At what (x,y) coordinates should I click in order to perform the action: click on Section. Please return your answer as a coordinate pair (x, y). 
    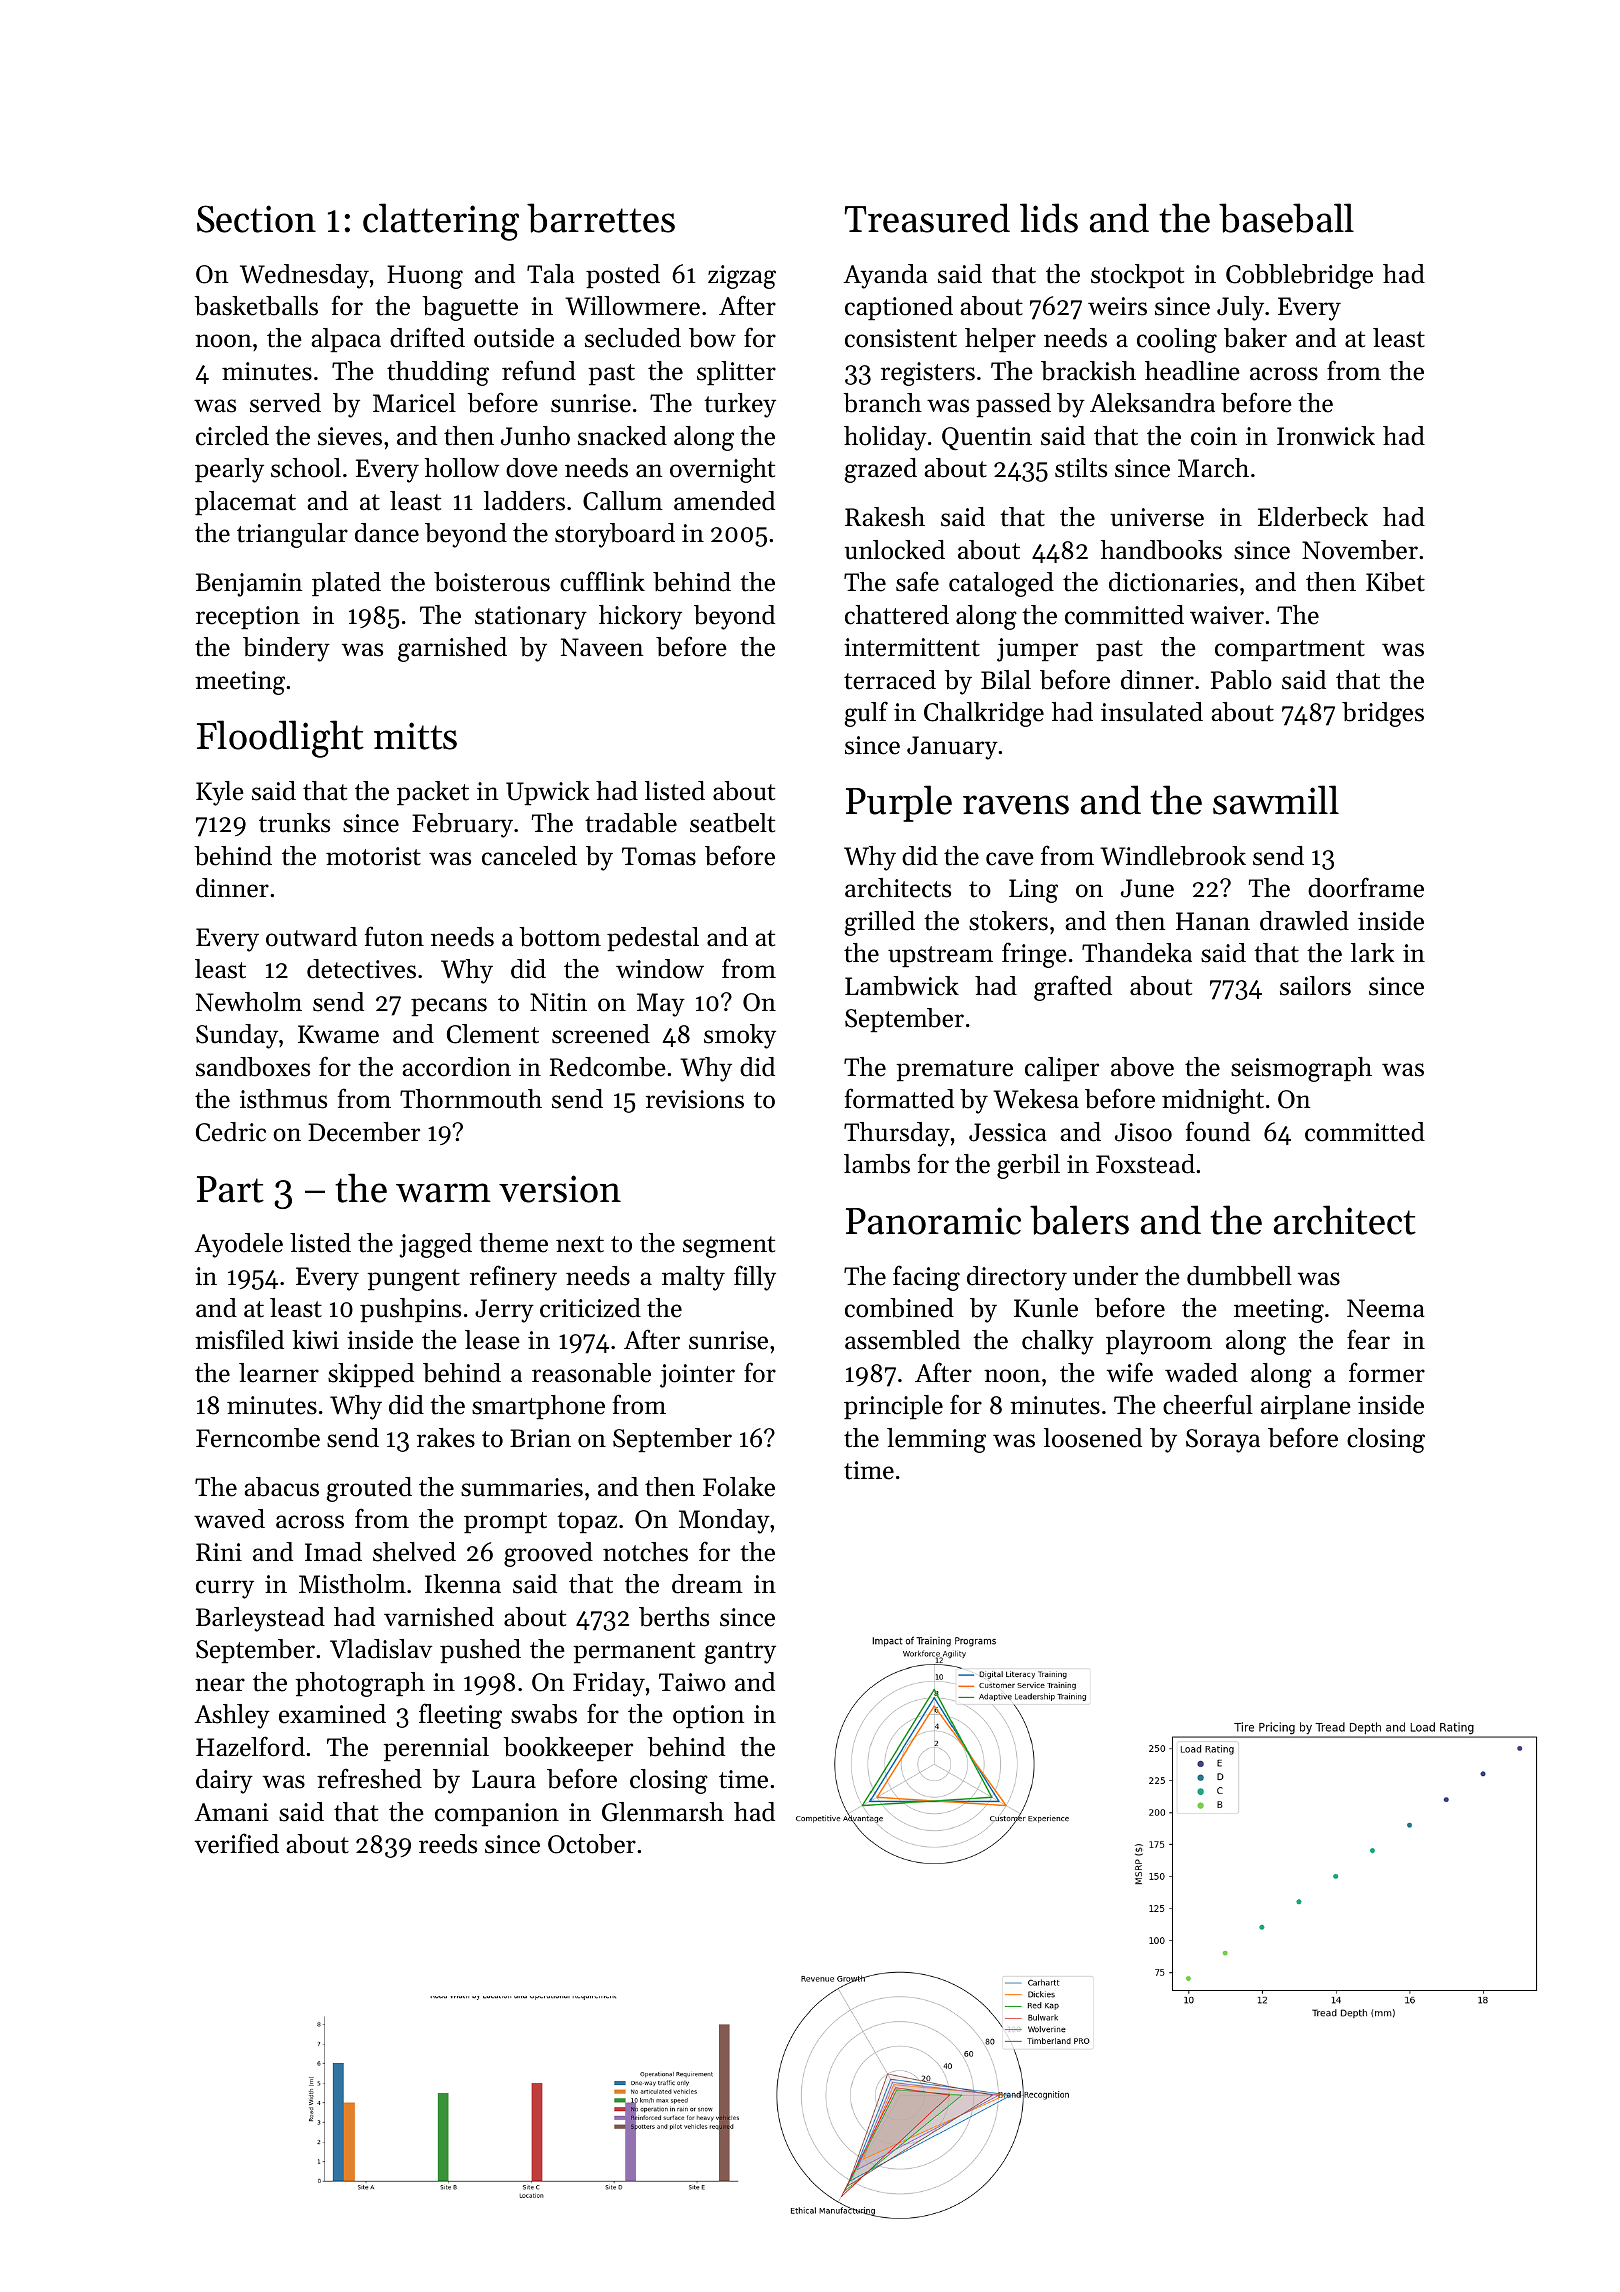
    Looking at the image, I should click on (256, 219).
